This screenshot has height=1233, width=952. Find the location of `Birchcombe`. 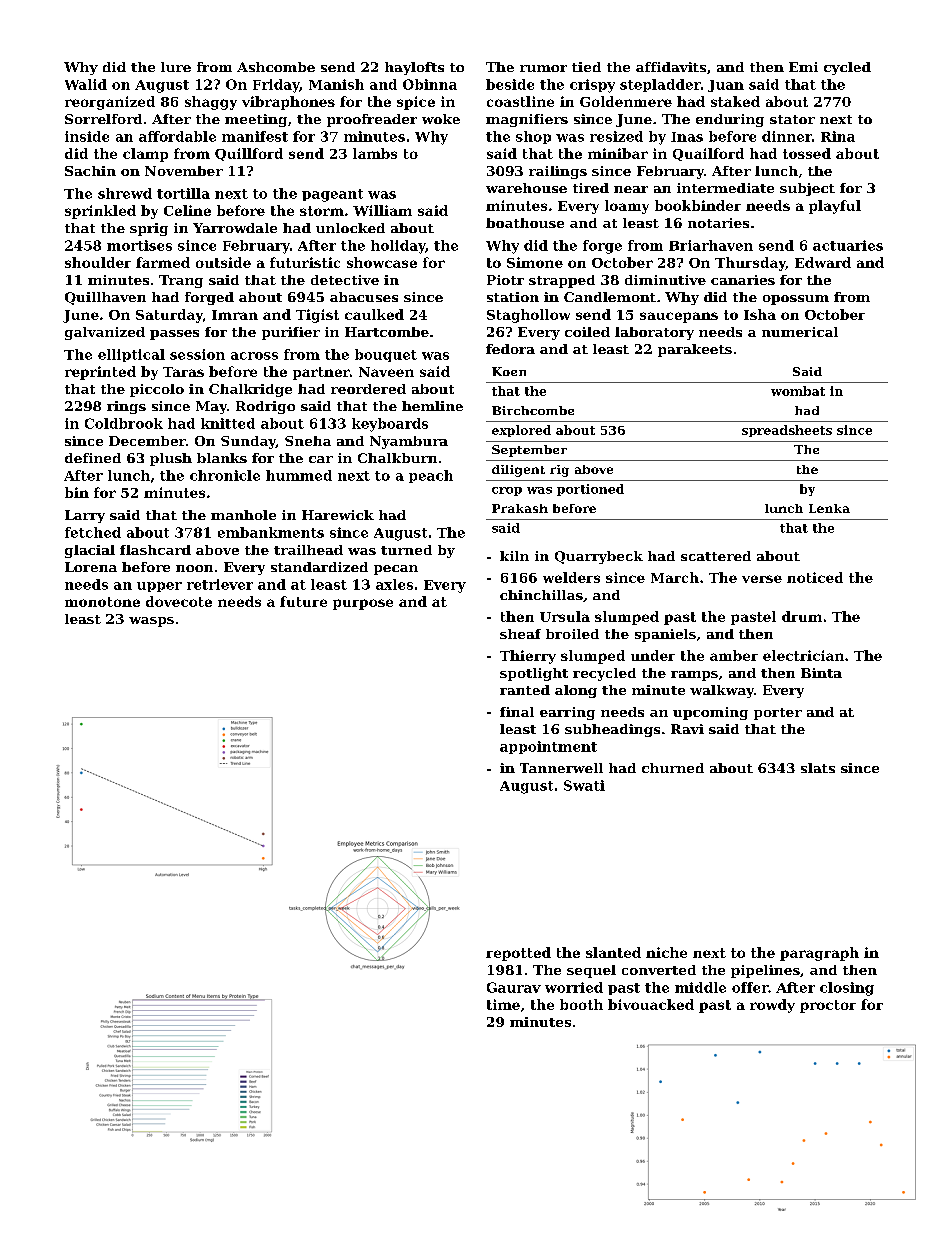

Birchcombe is located at coordinates (533, 410).
